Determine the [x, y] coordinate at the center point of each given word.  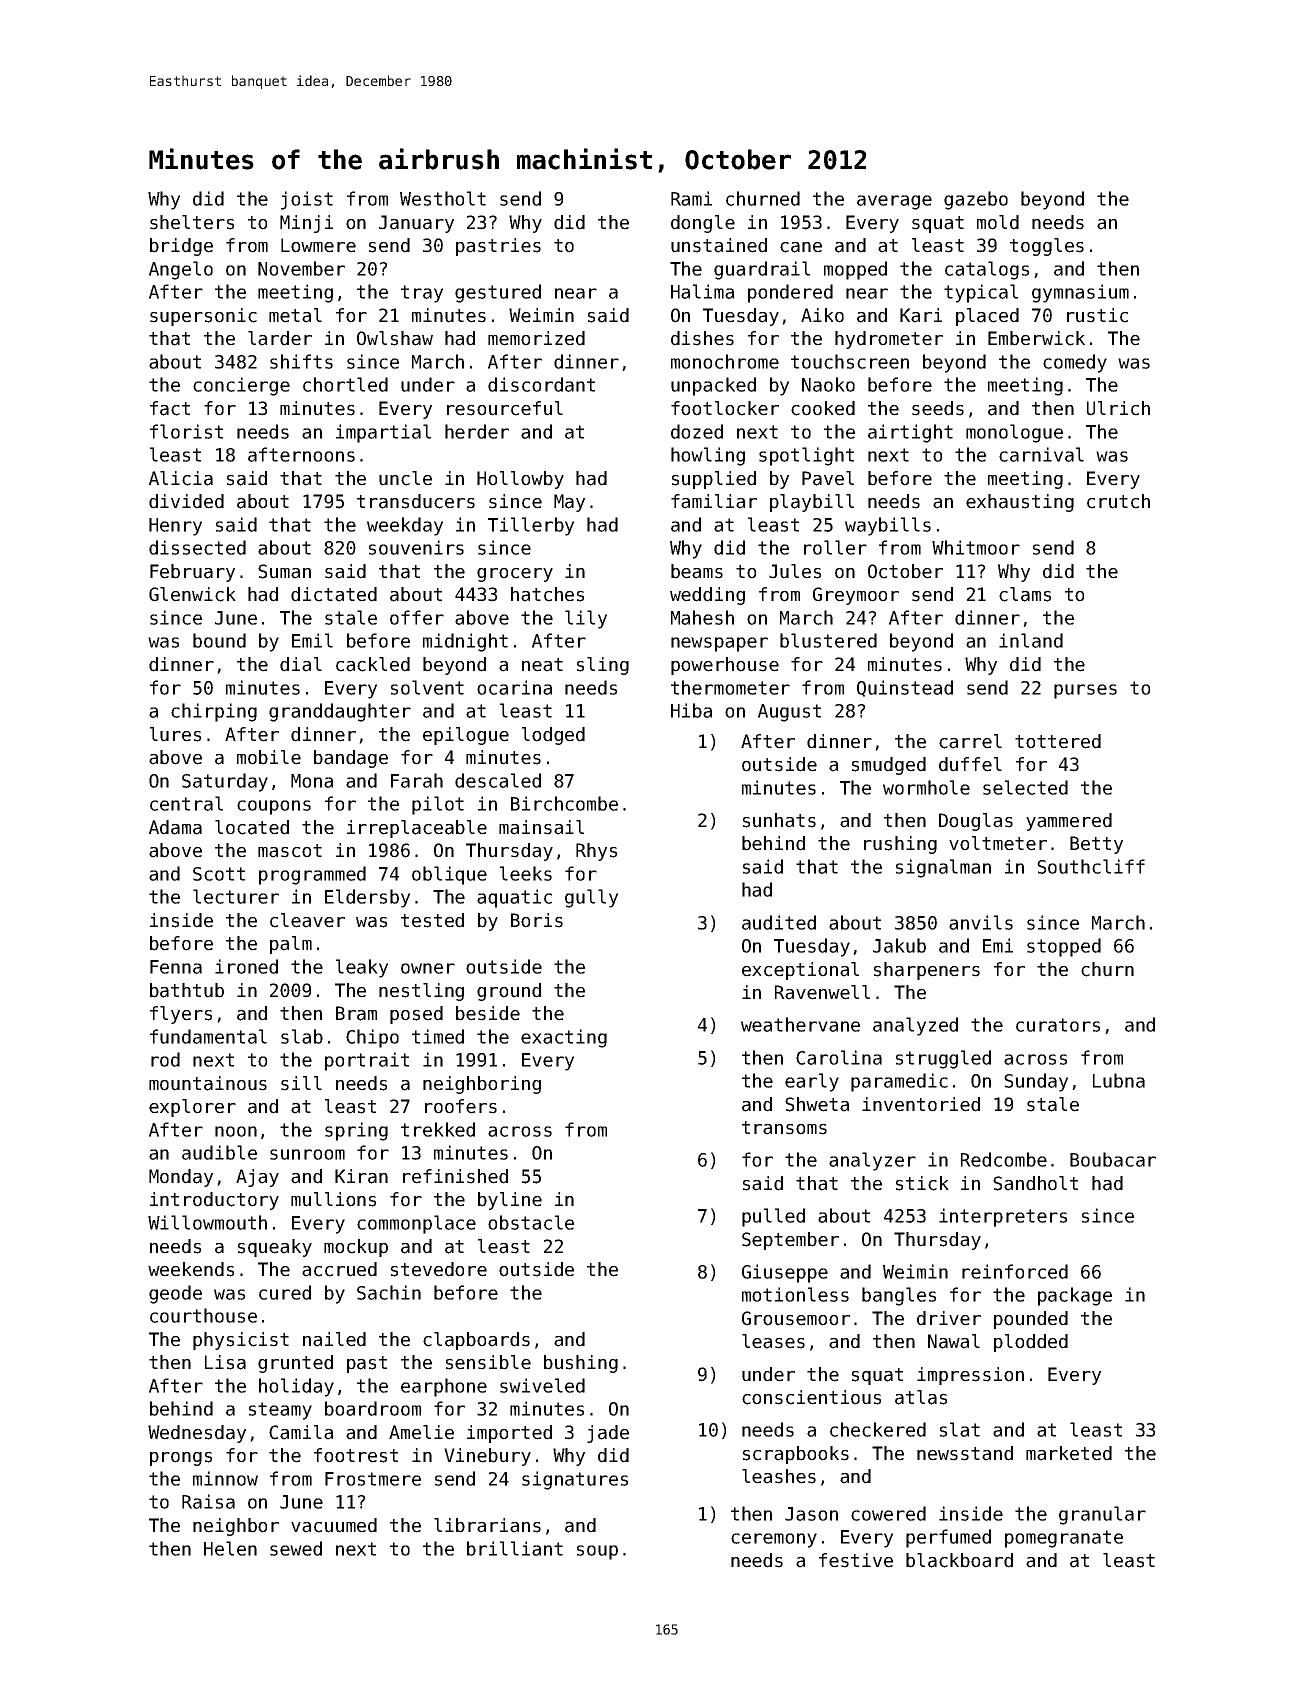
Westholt [443, 198]
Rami [691, 198]
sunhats [779, 820]
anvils [981, 922]
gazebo [976, 200]
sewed [296, 1548]
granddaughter [340, 712]
